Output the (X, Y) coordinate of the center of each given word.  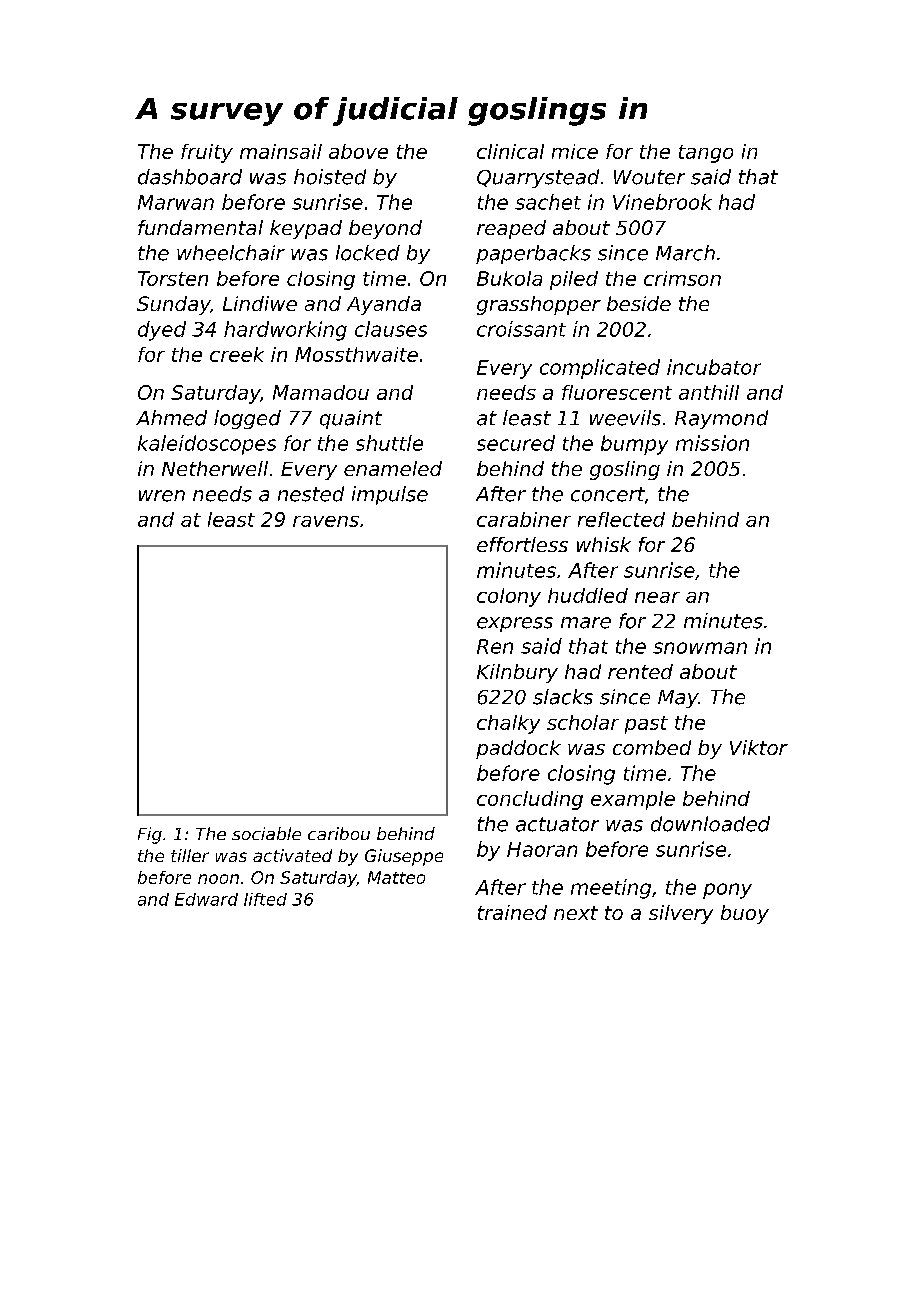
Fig (150, 835)
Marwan (176, 202)
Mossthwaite (356, 354)
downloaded (710, 824)
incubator (714, 367)
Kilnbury (517, 673)
